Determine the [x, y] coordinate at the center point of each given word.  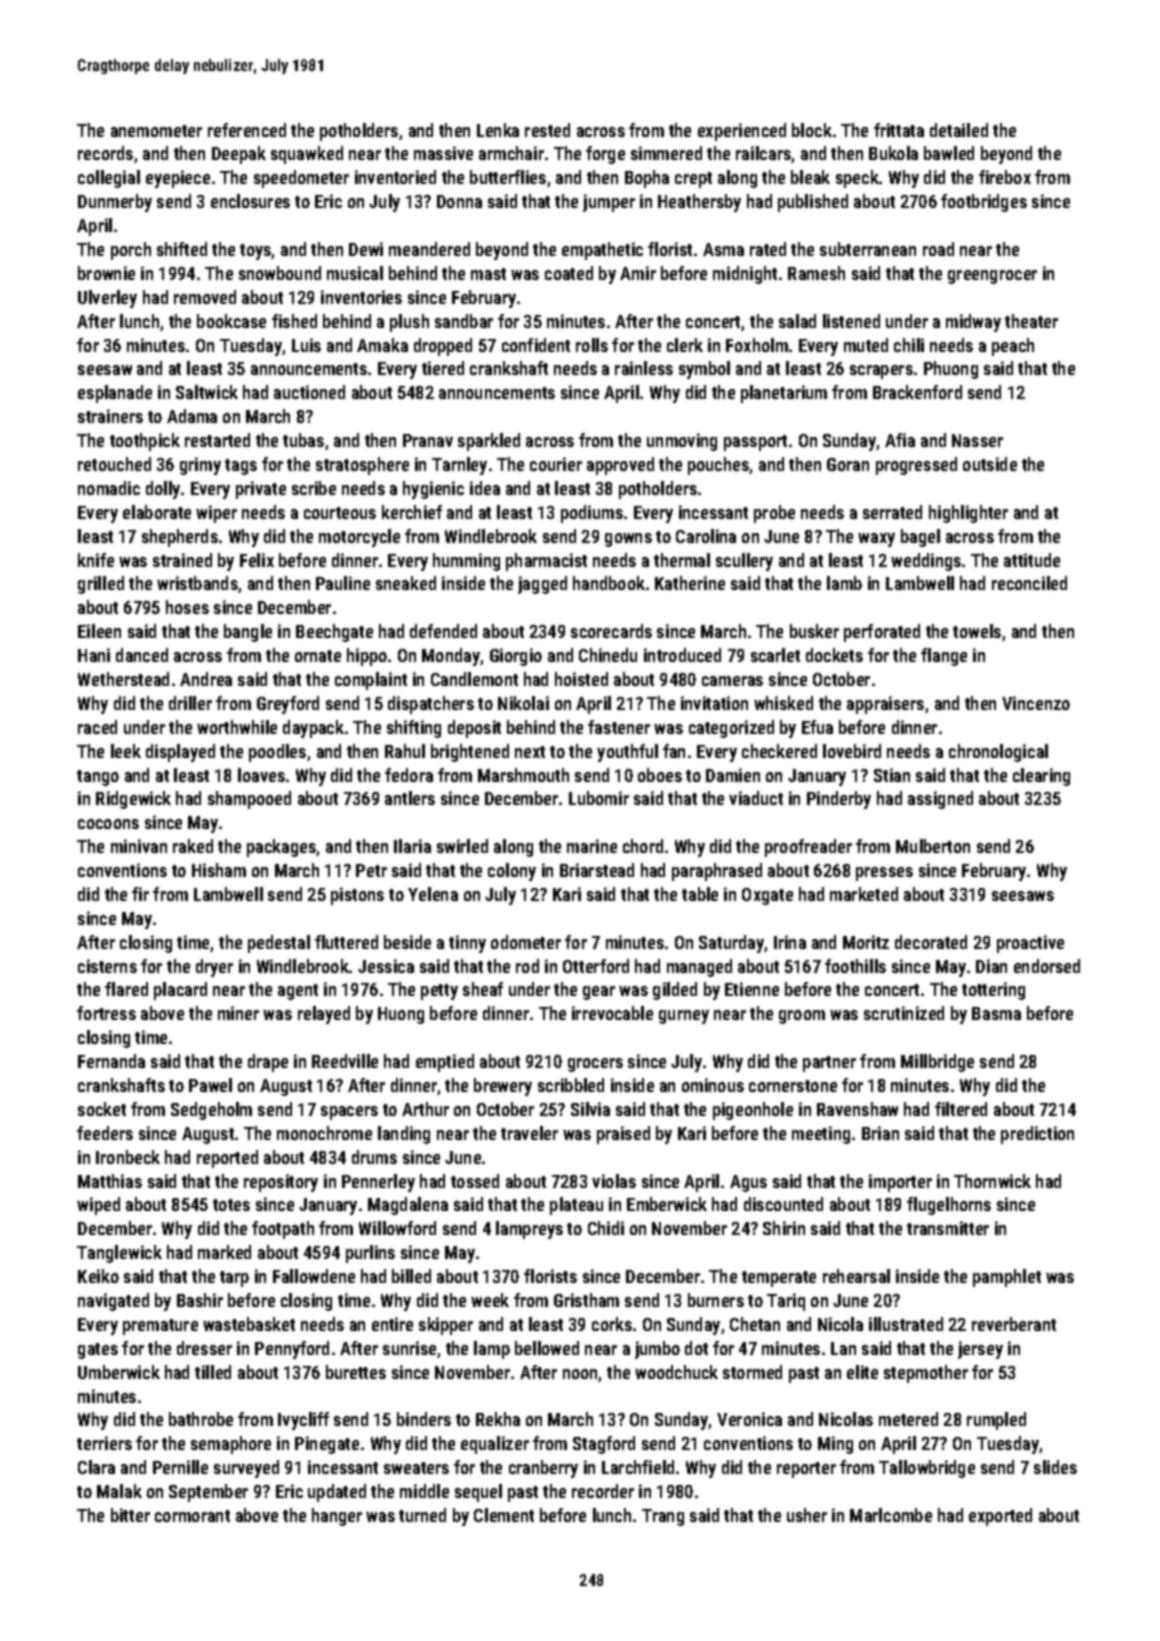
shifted [182, 249]
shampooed [249, 800]
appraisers [885, 705]
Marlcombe [891, 1515]
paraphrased [717, 872]
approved [620, 466]
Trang [663, 1517]
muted [866, 345]
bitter [130, 1515]
